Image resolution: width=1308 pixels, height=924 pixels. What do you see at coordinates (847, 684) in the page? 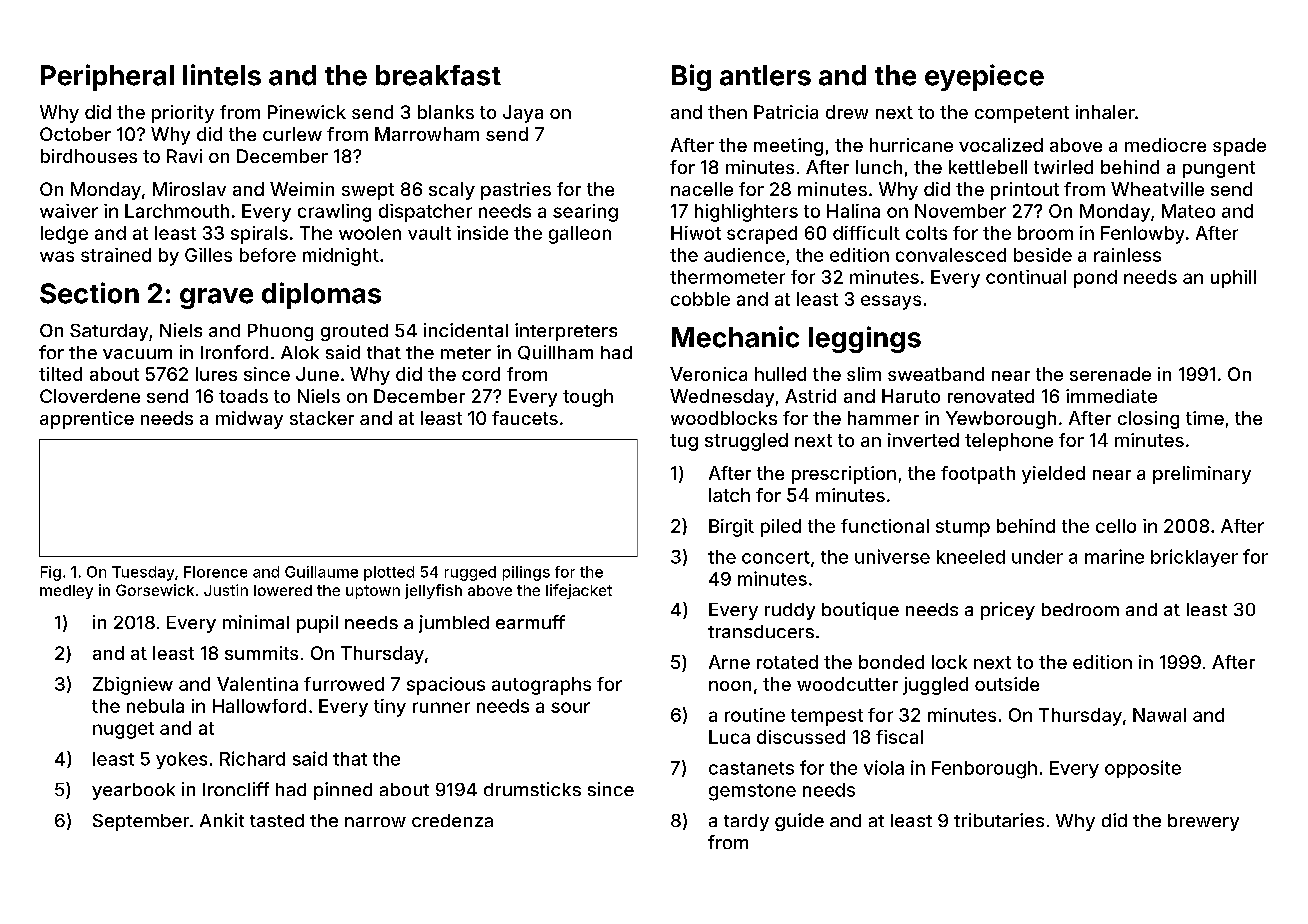
I see `woodcutter` at bounding box center [847, 684].
